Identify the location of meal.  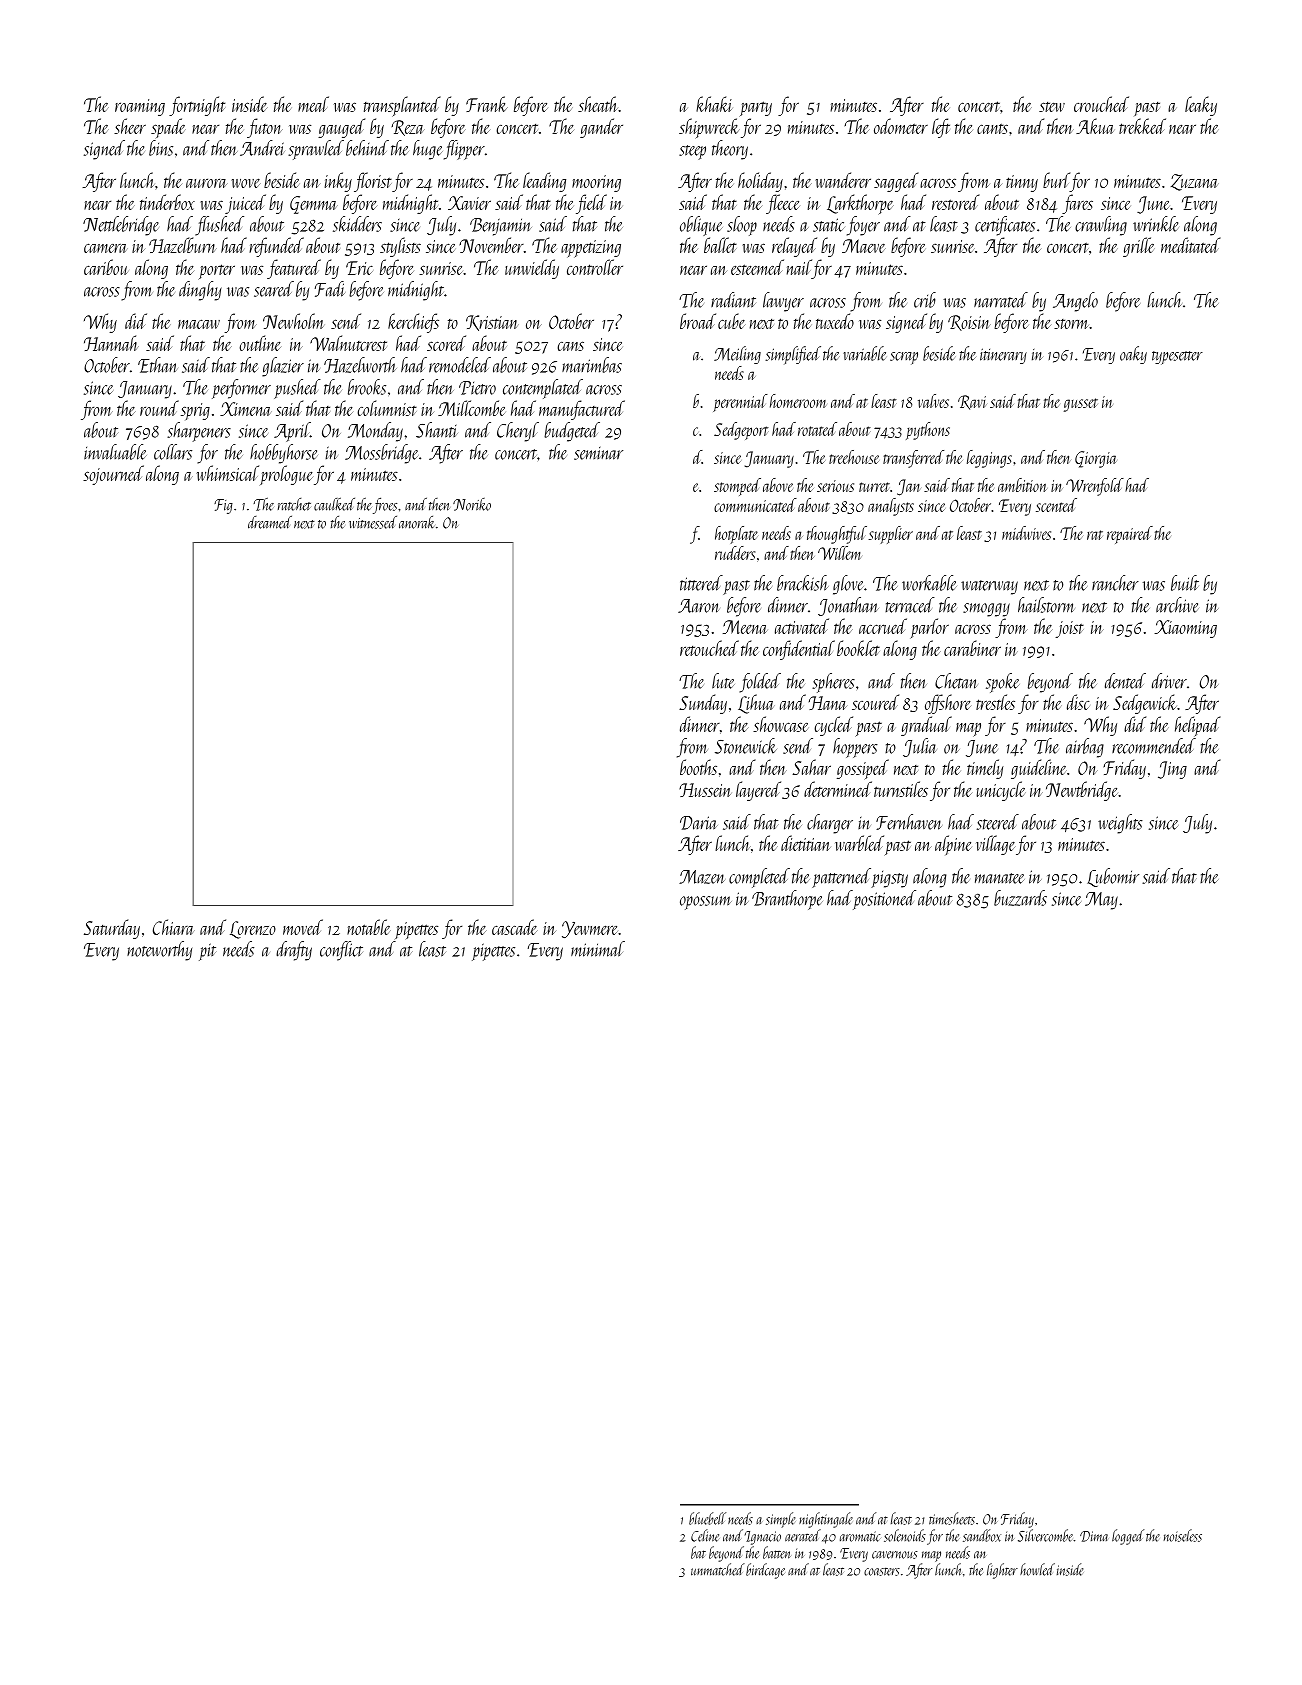
(313, 104).
